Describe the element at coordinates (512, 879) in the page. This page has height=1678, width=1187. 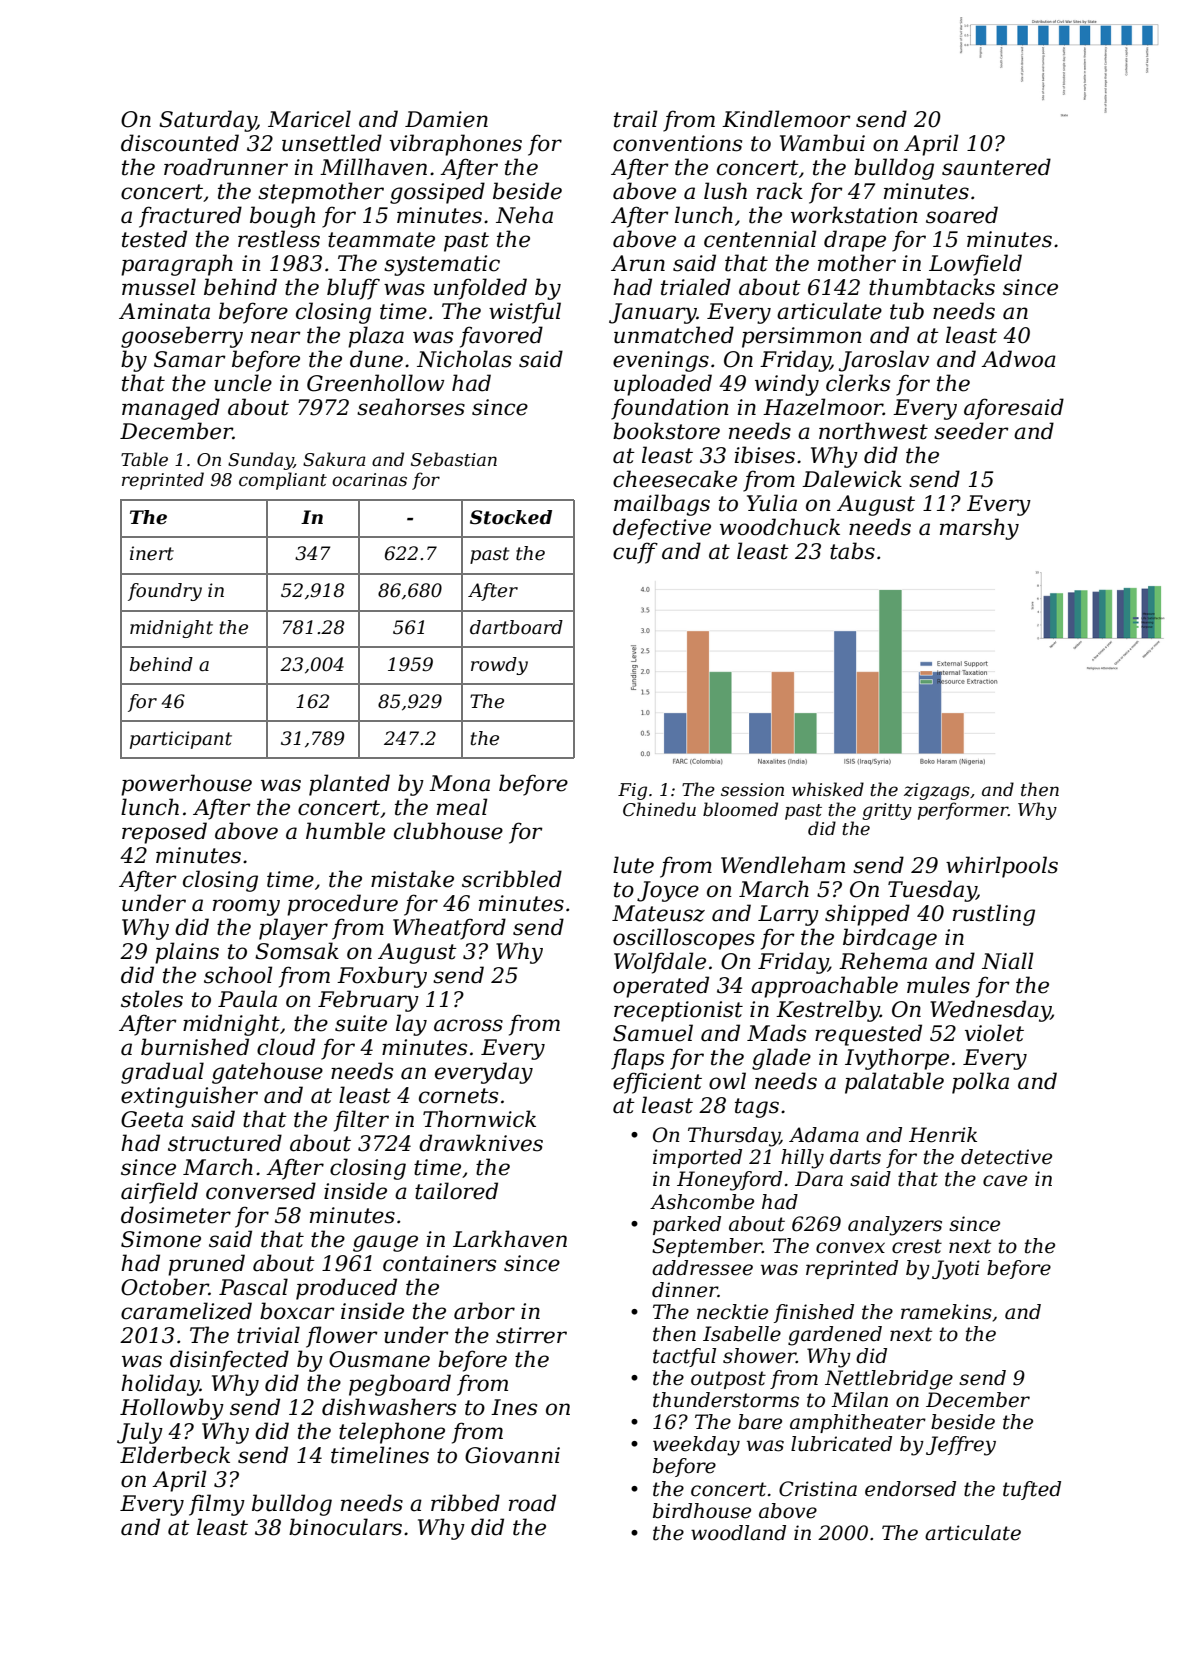
I see `scribbled` at that location.
